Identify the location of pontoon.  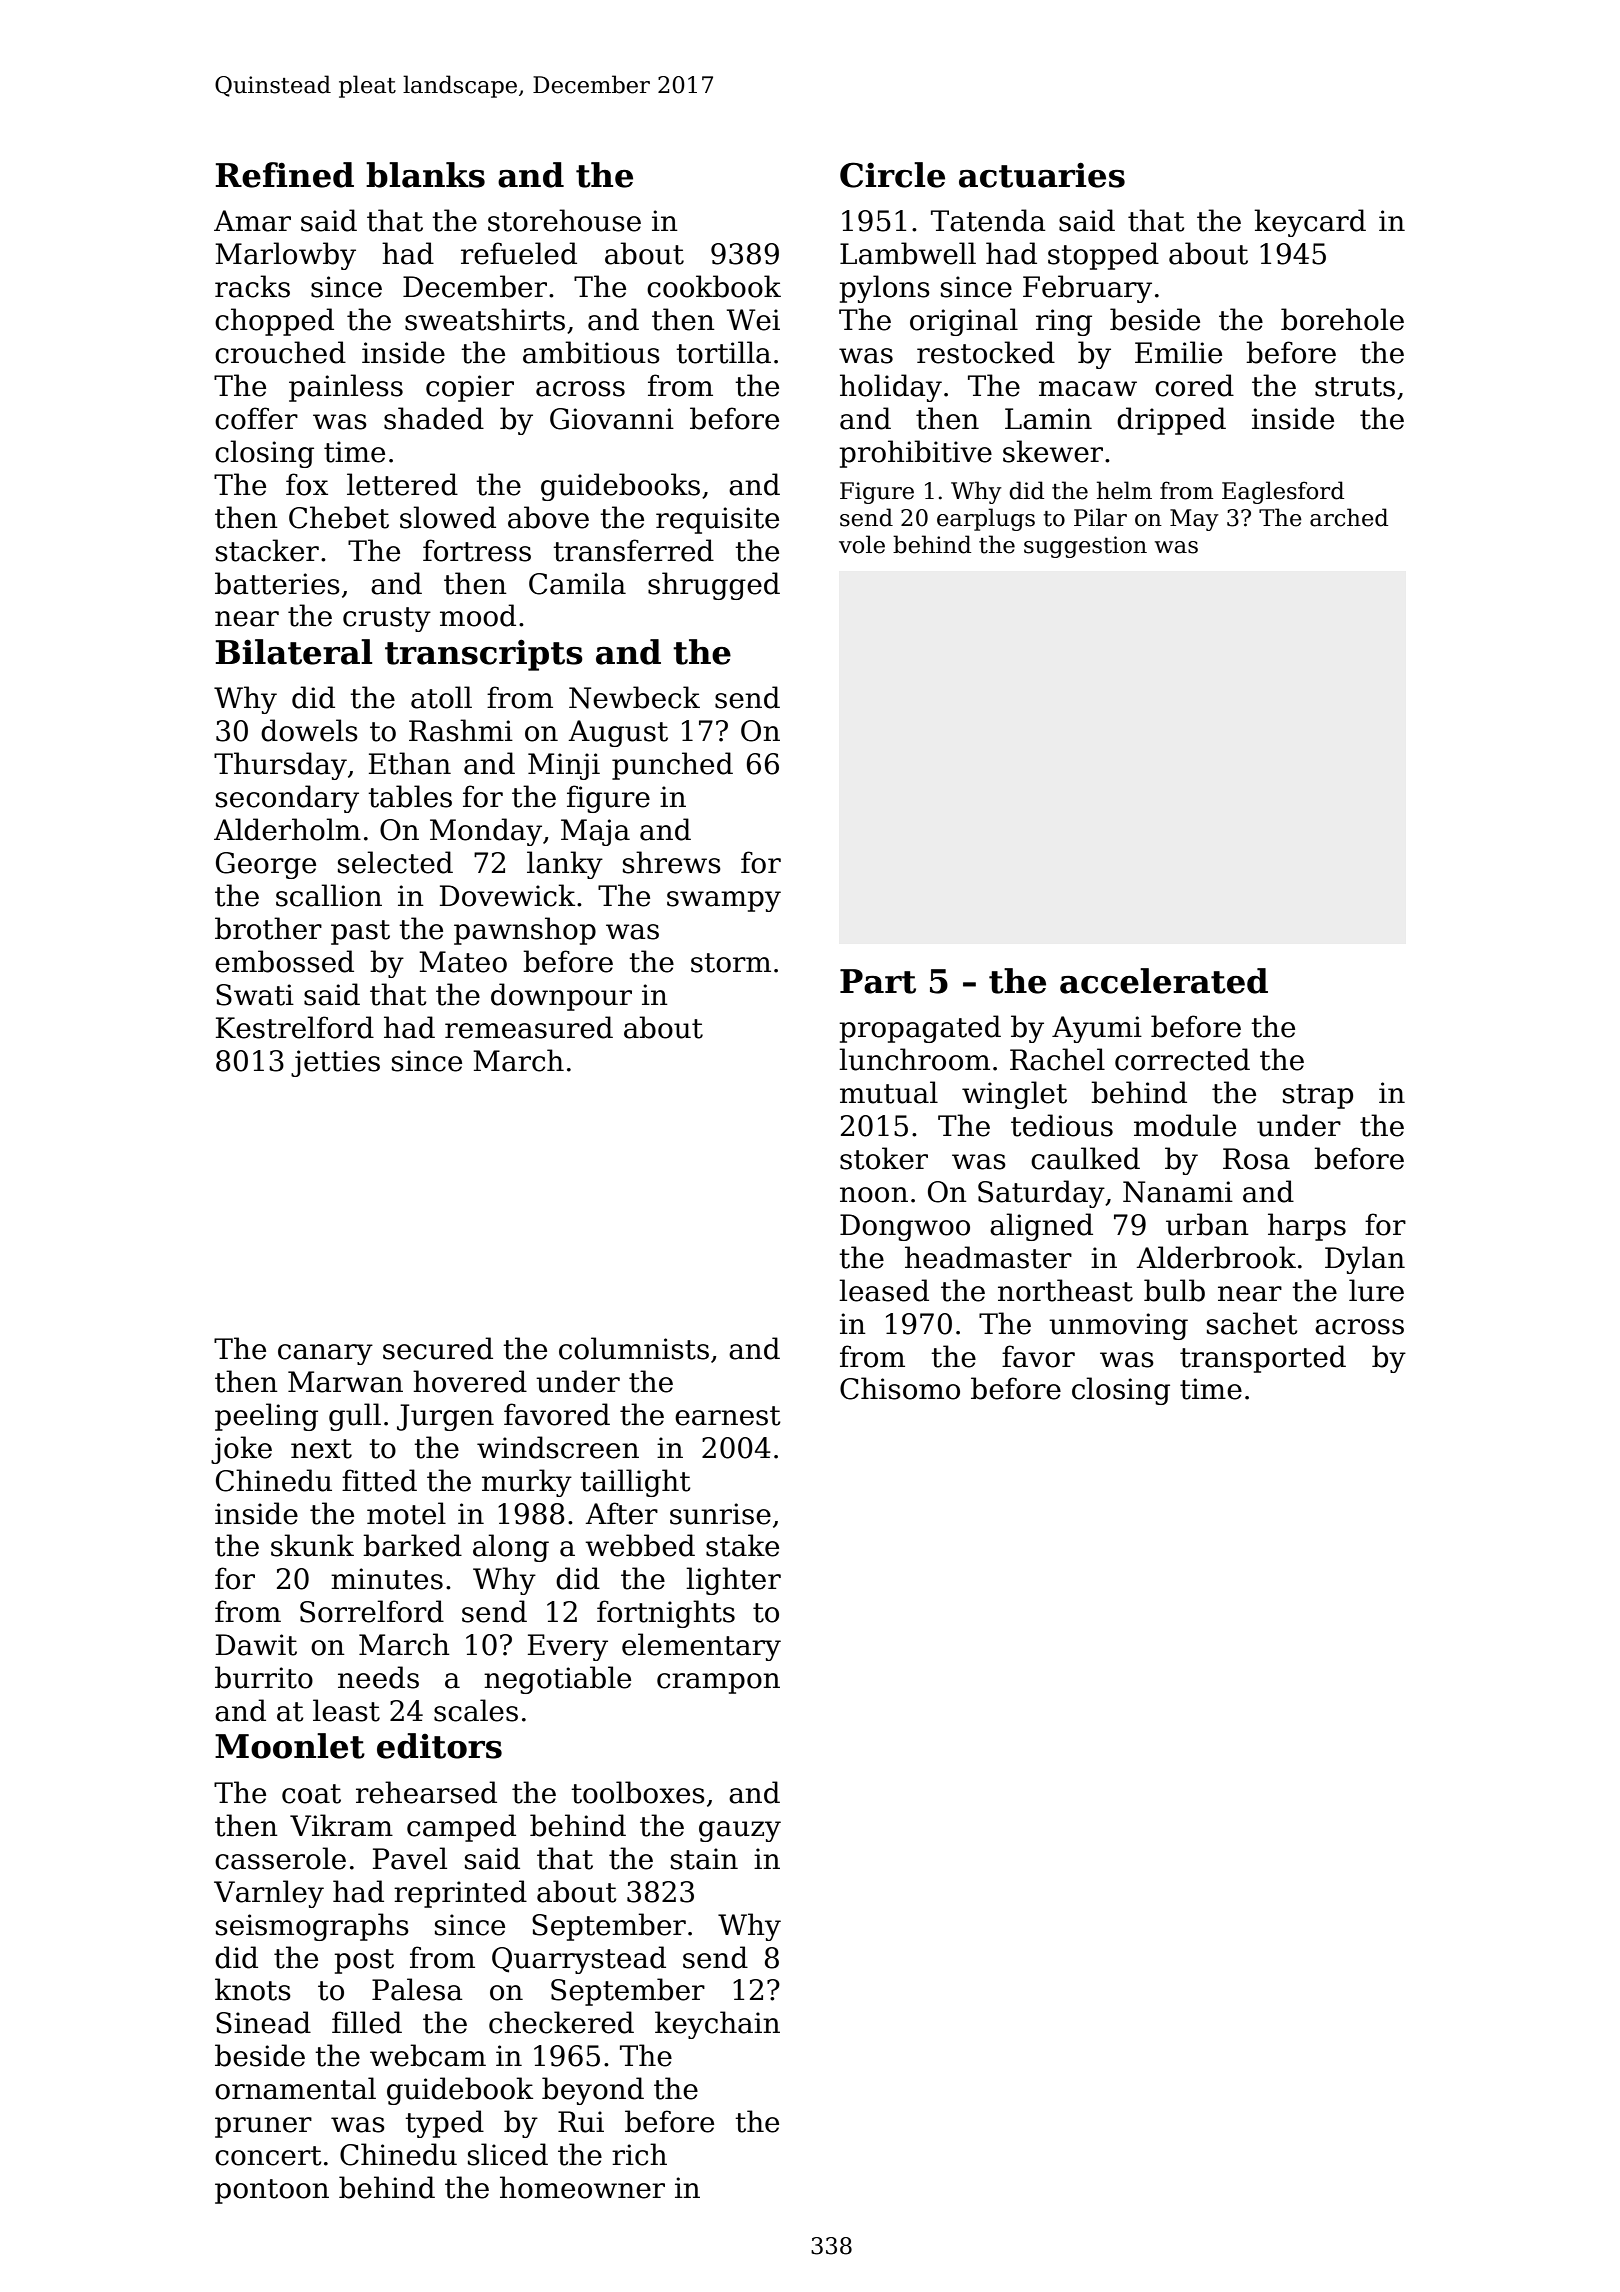
(272, 2191).
